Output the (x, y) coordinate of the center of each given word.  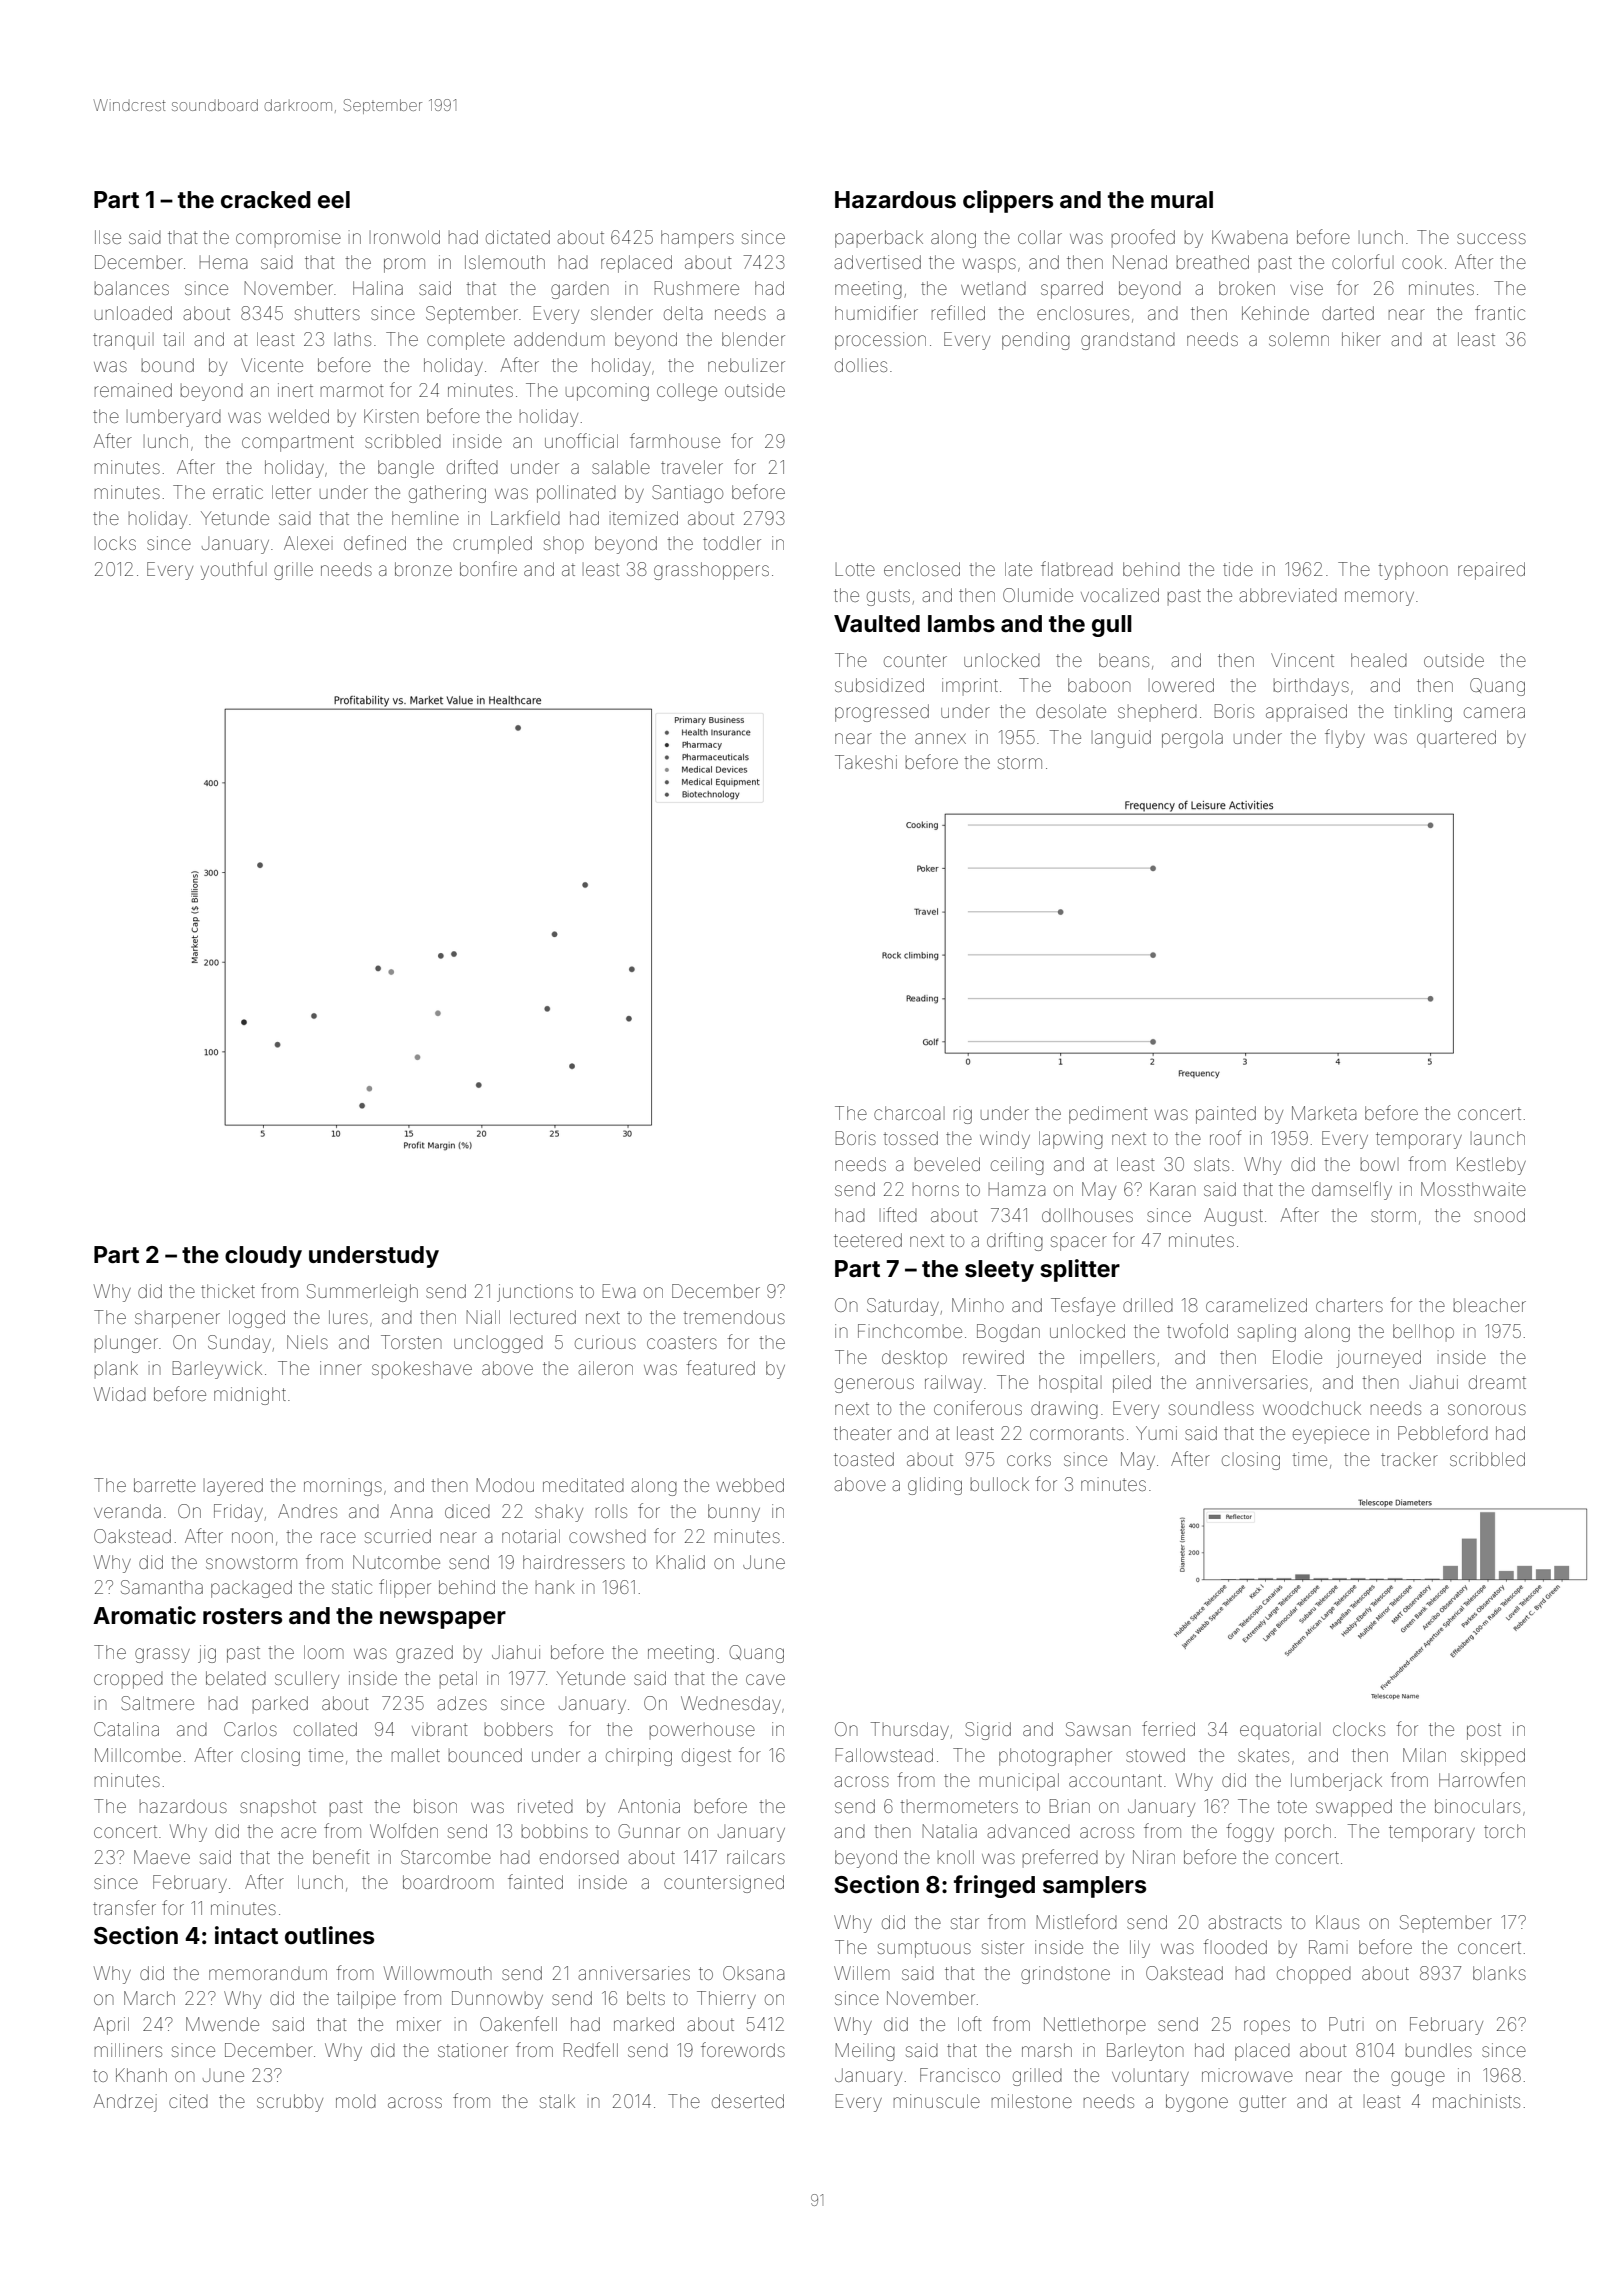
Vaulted (877, 624)
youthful (234, 570)
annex (940, 738)
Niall (483, 1317)
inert (295, 390)
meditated (583, 1485)
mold (356, 2101)
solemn (1299, 339)
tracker (1409, 1459)
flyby (1345, 738)
